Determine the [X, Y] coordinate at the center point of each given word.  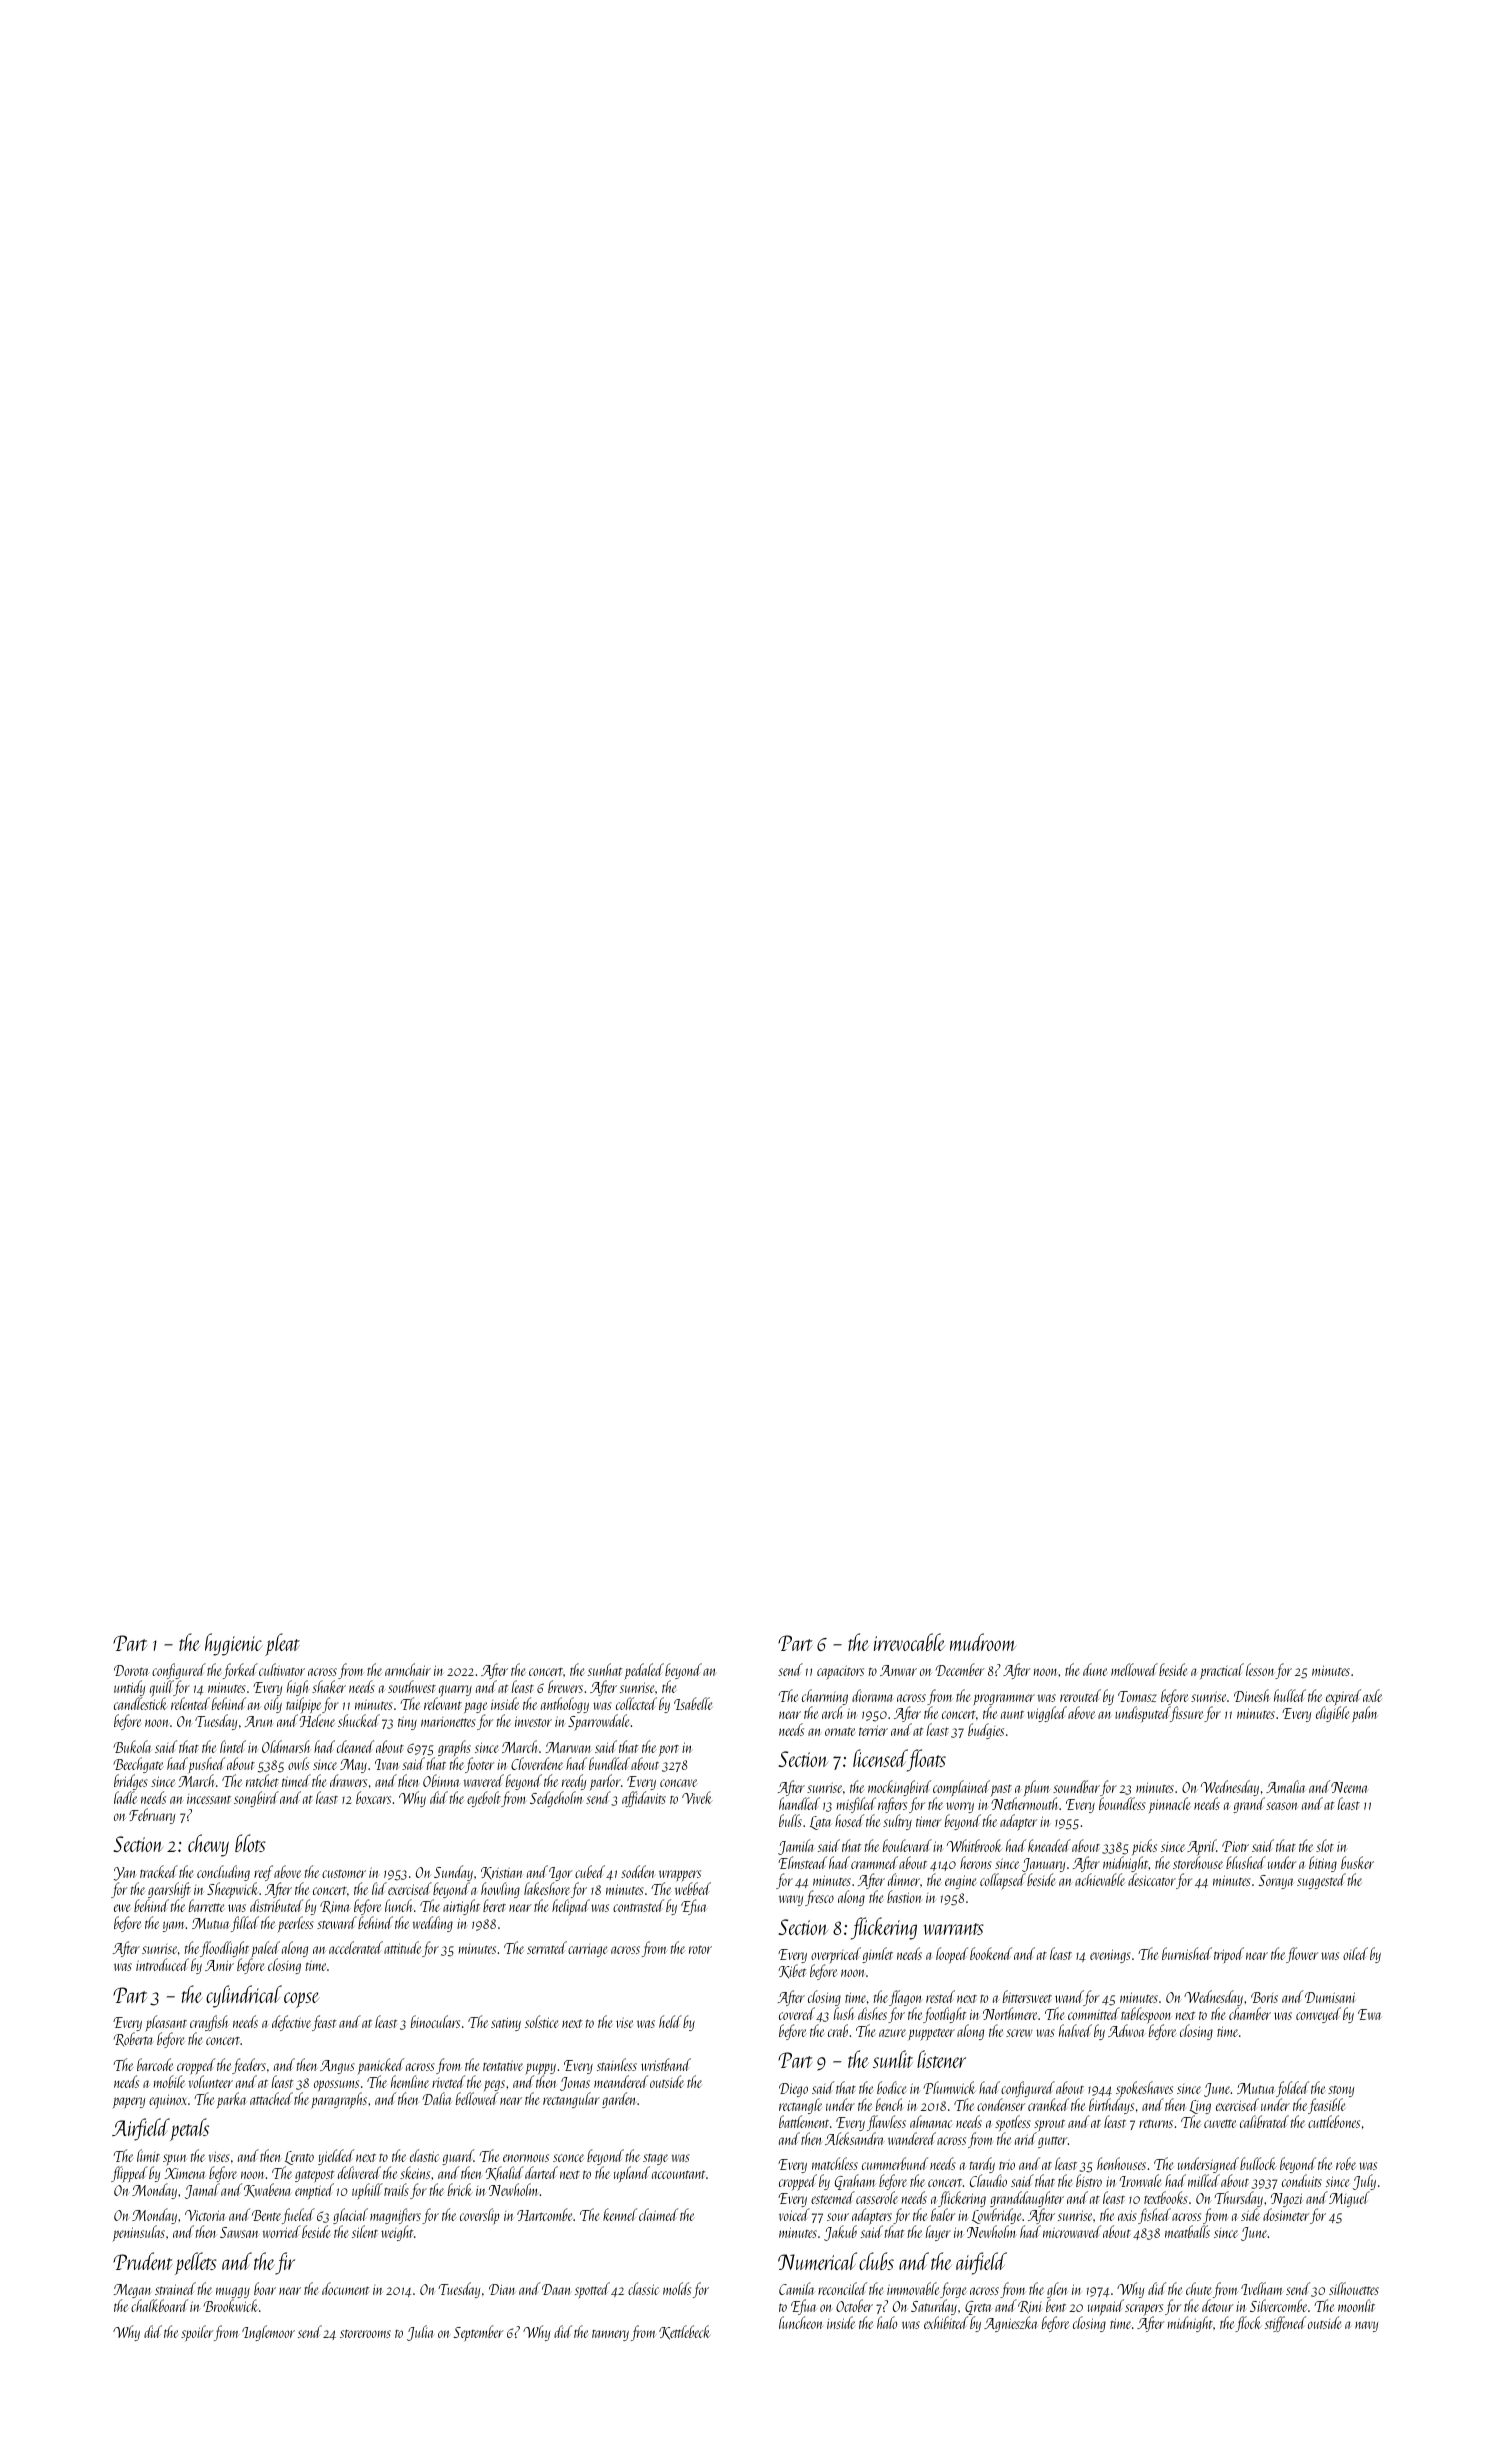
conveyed [1318, 2015]
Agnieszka [1011, 2324]
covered [797, 2013]
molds [677, 2288]
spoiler [197, 2333]
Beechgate [138, 1765]
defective [291, 2023]
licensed [880, 1758]
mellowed [1134, 1669]
